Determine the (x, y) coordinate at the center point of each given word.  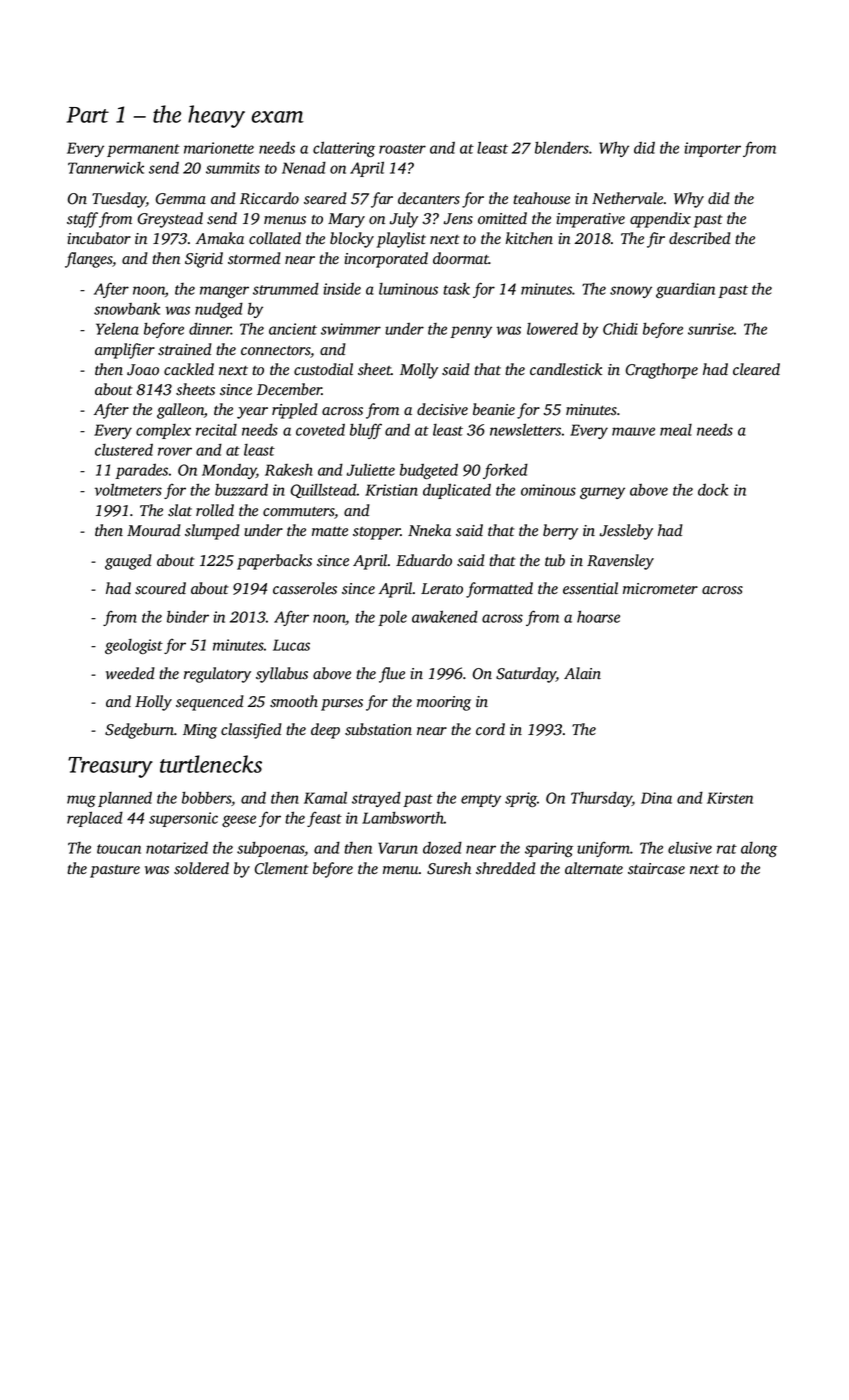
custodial (323, 369)
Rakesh (289, 470)
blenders (562, 147)
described (700, 238)
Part (88, 115)
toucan (119, 849)
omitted (502, 218)
